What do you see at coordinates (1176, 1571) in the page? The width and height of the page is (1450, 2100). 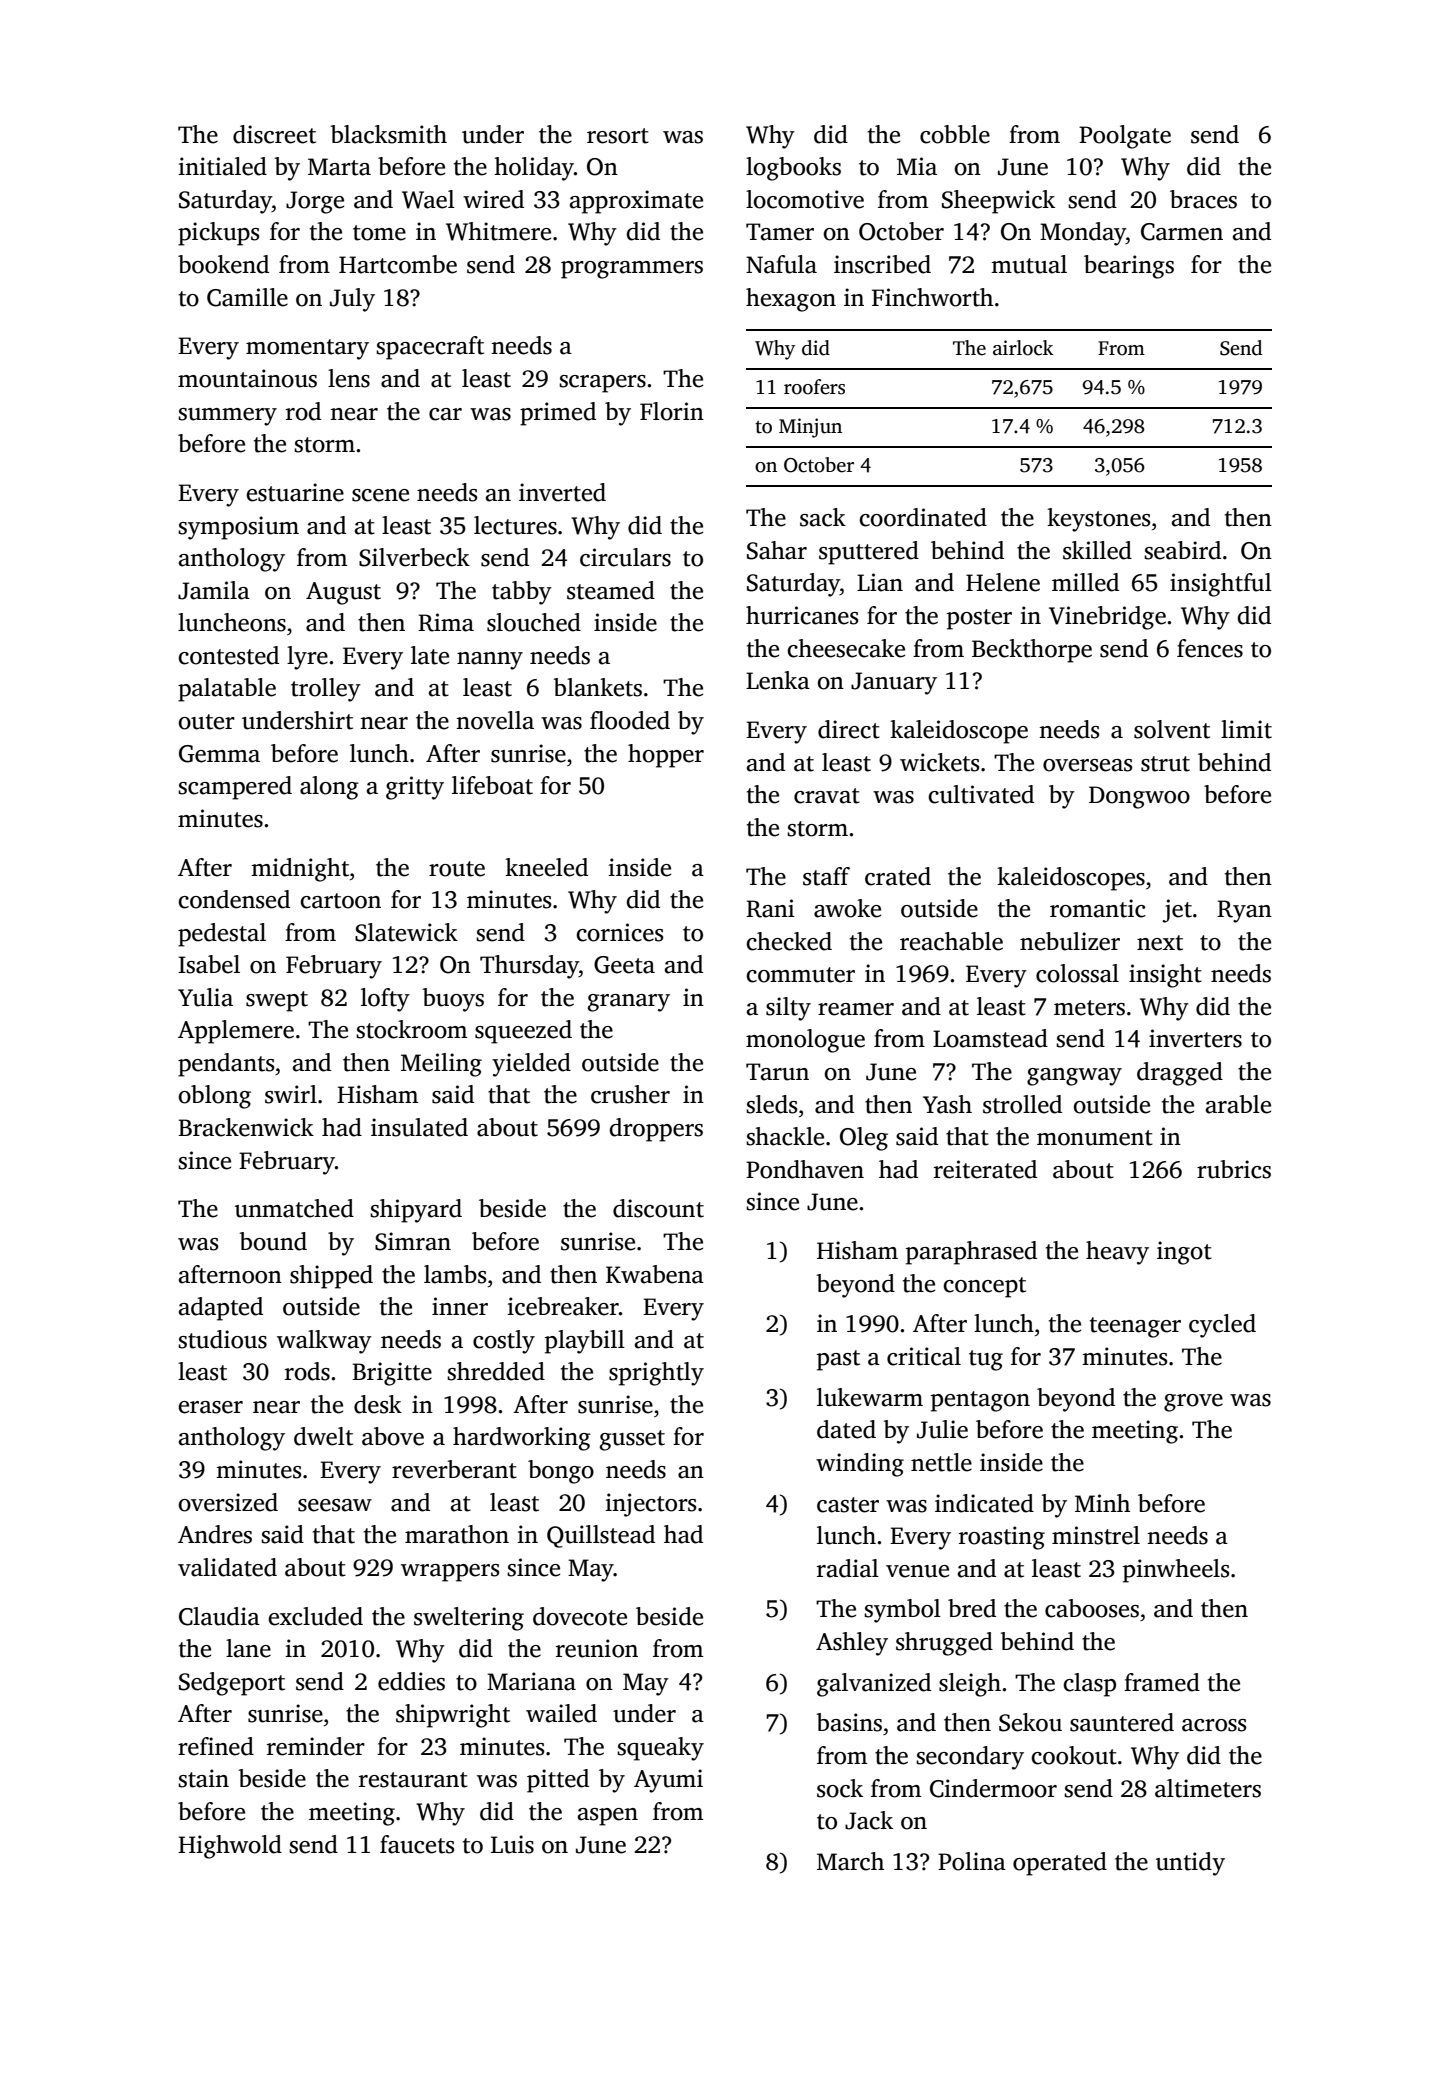 I see `pinwheels` at bounding box center [1176, 1571].
